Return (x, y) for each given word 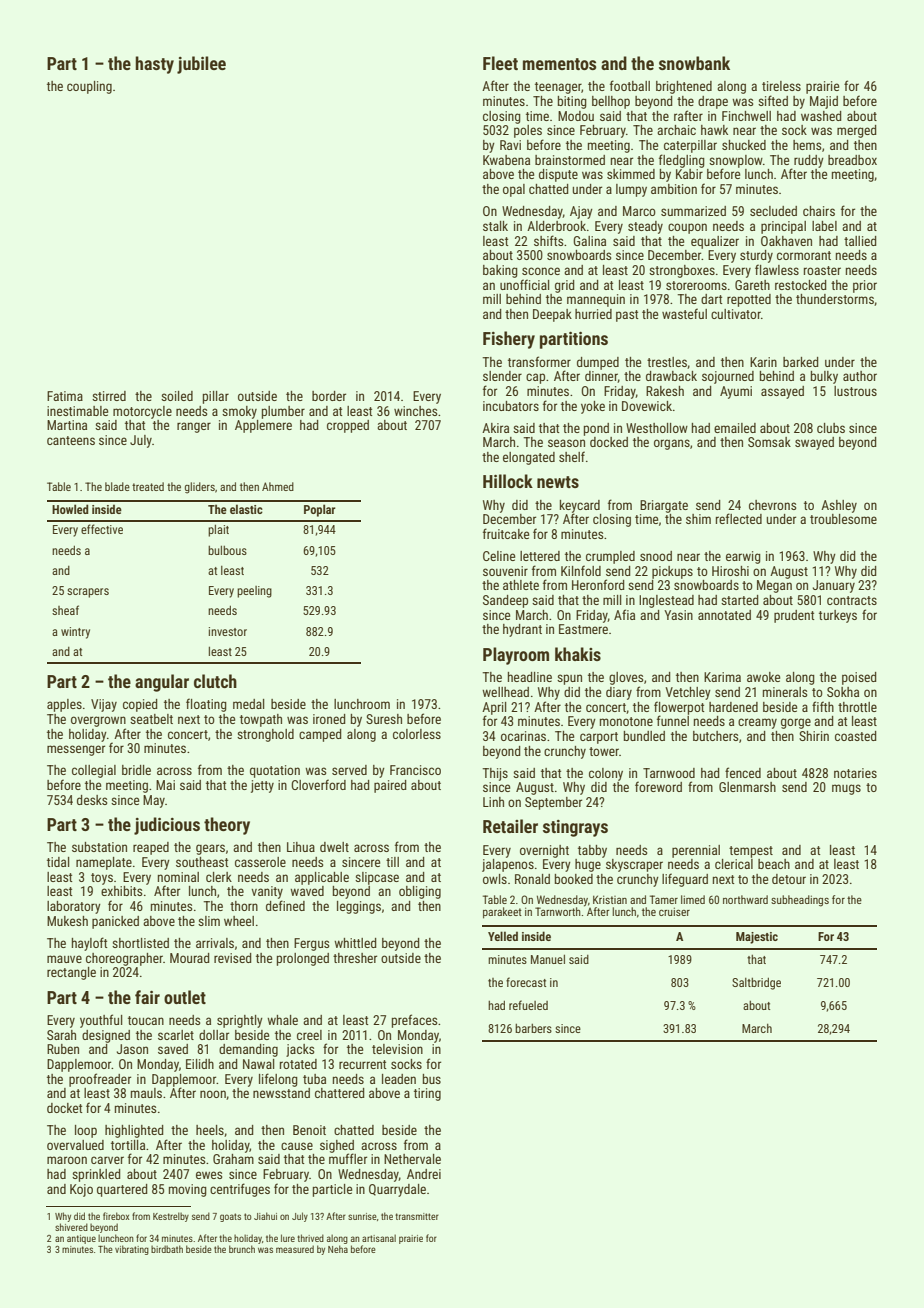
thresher (355, 958)
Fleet (500, 63)
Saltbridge (756, 984)
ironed (329, 719)
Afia (624, 614)
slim (209, 921)
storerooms (696, 285)
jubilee (201, 65)
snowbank (694, 63)
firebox (116, 1216)
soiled (177, 396)
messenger (76, 750)
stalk (495, 226)
